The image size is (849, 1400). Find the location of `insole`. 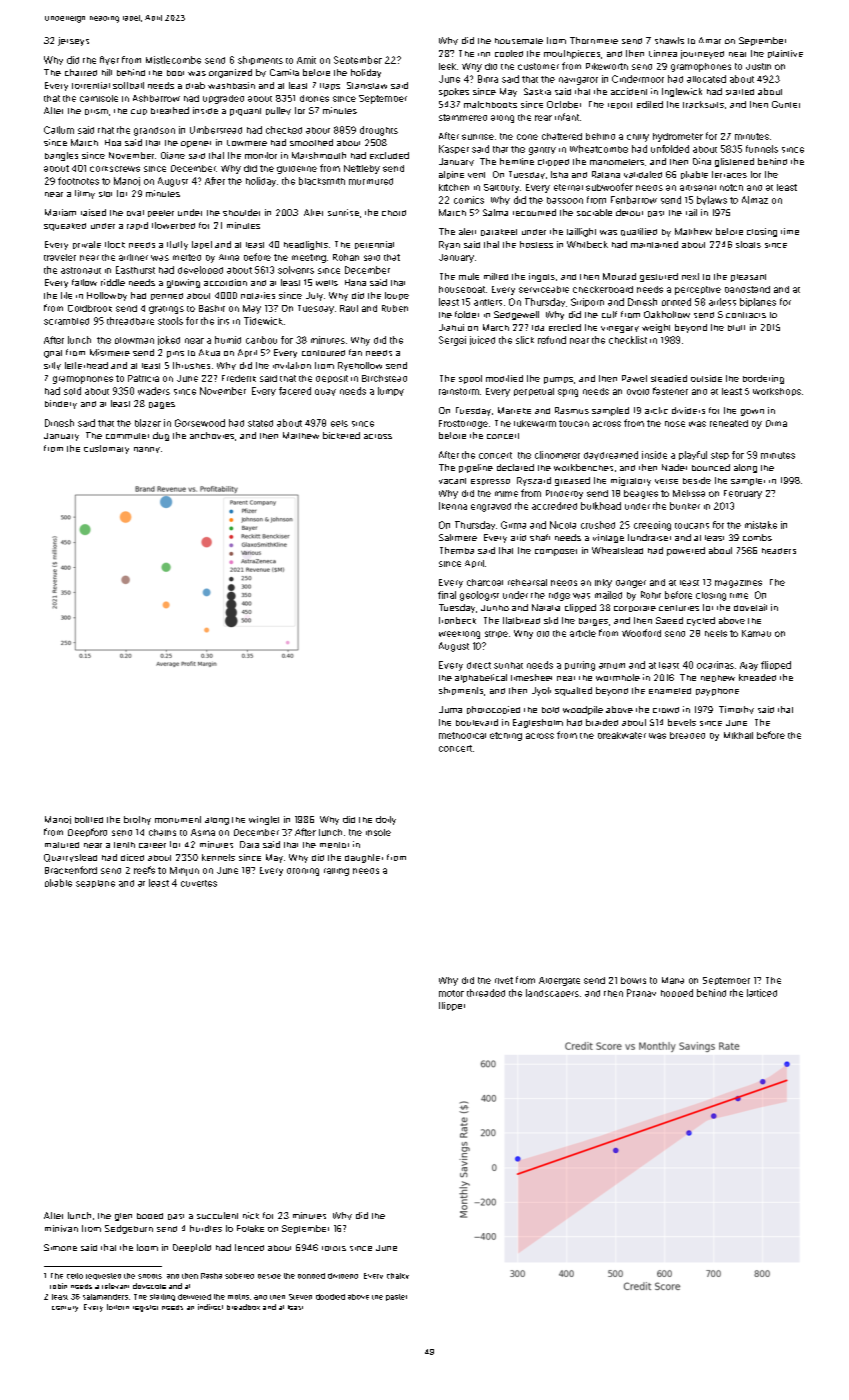

insole is located at coordinates (378, 832).
